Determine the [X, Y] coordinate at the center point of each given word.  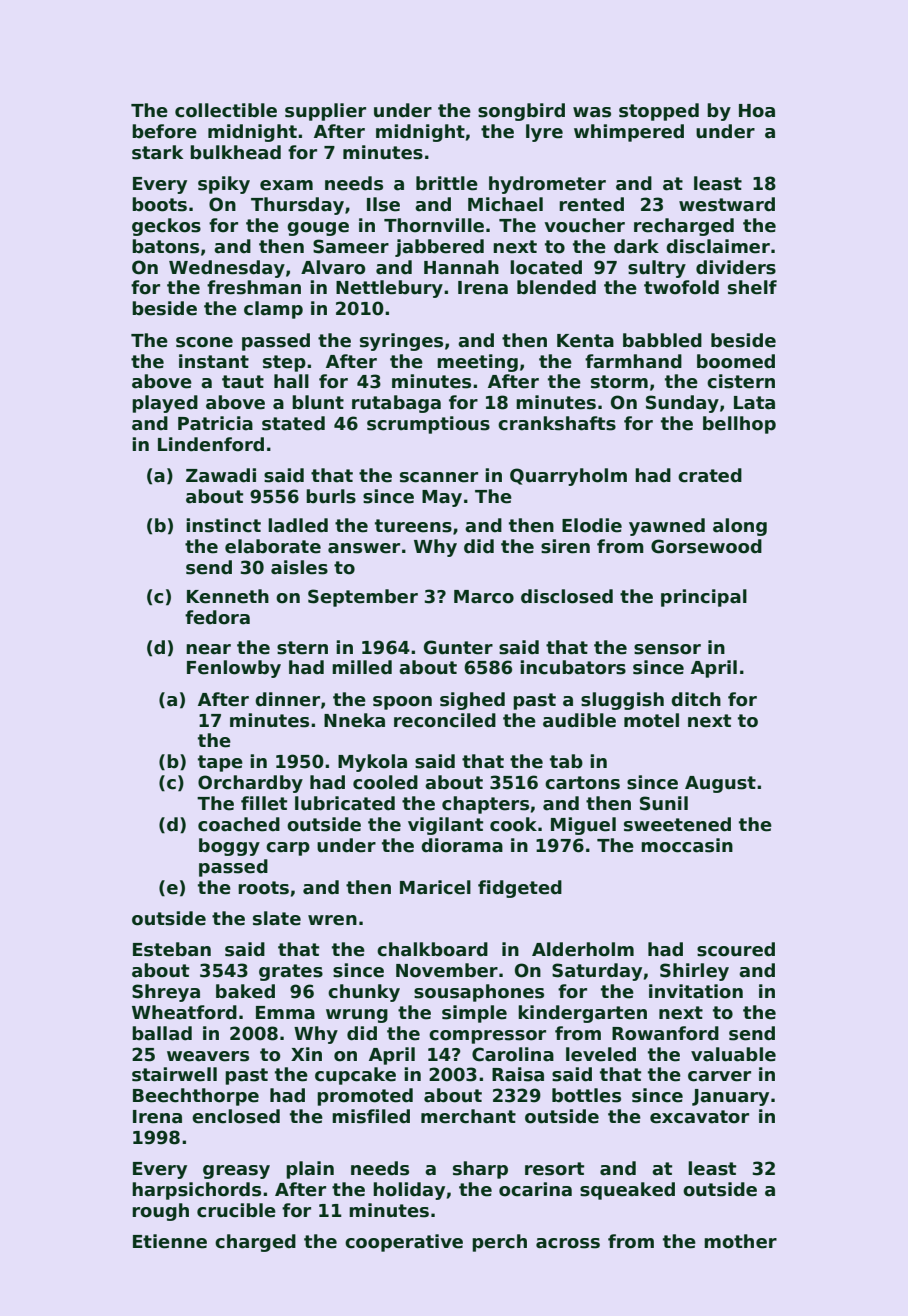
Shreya [166, 993]
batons [165, 246]
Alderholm [583, 949]
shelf [752, 287]
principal [704, 598]
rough [160, 1212]
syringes [401, 342]
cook [513, 824]
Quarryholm [568, 477]
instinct [223, 525]
